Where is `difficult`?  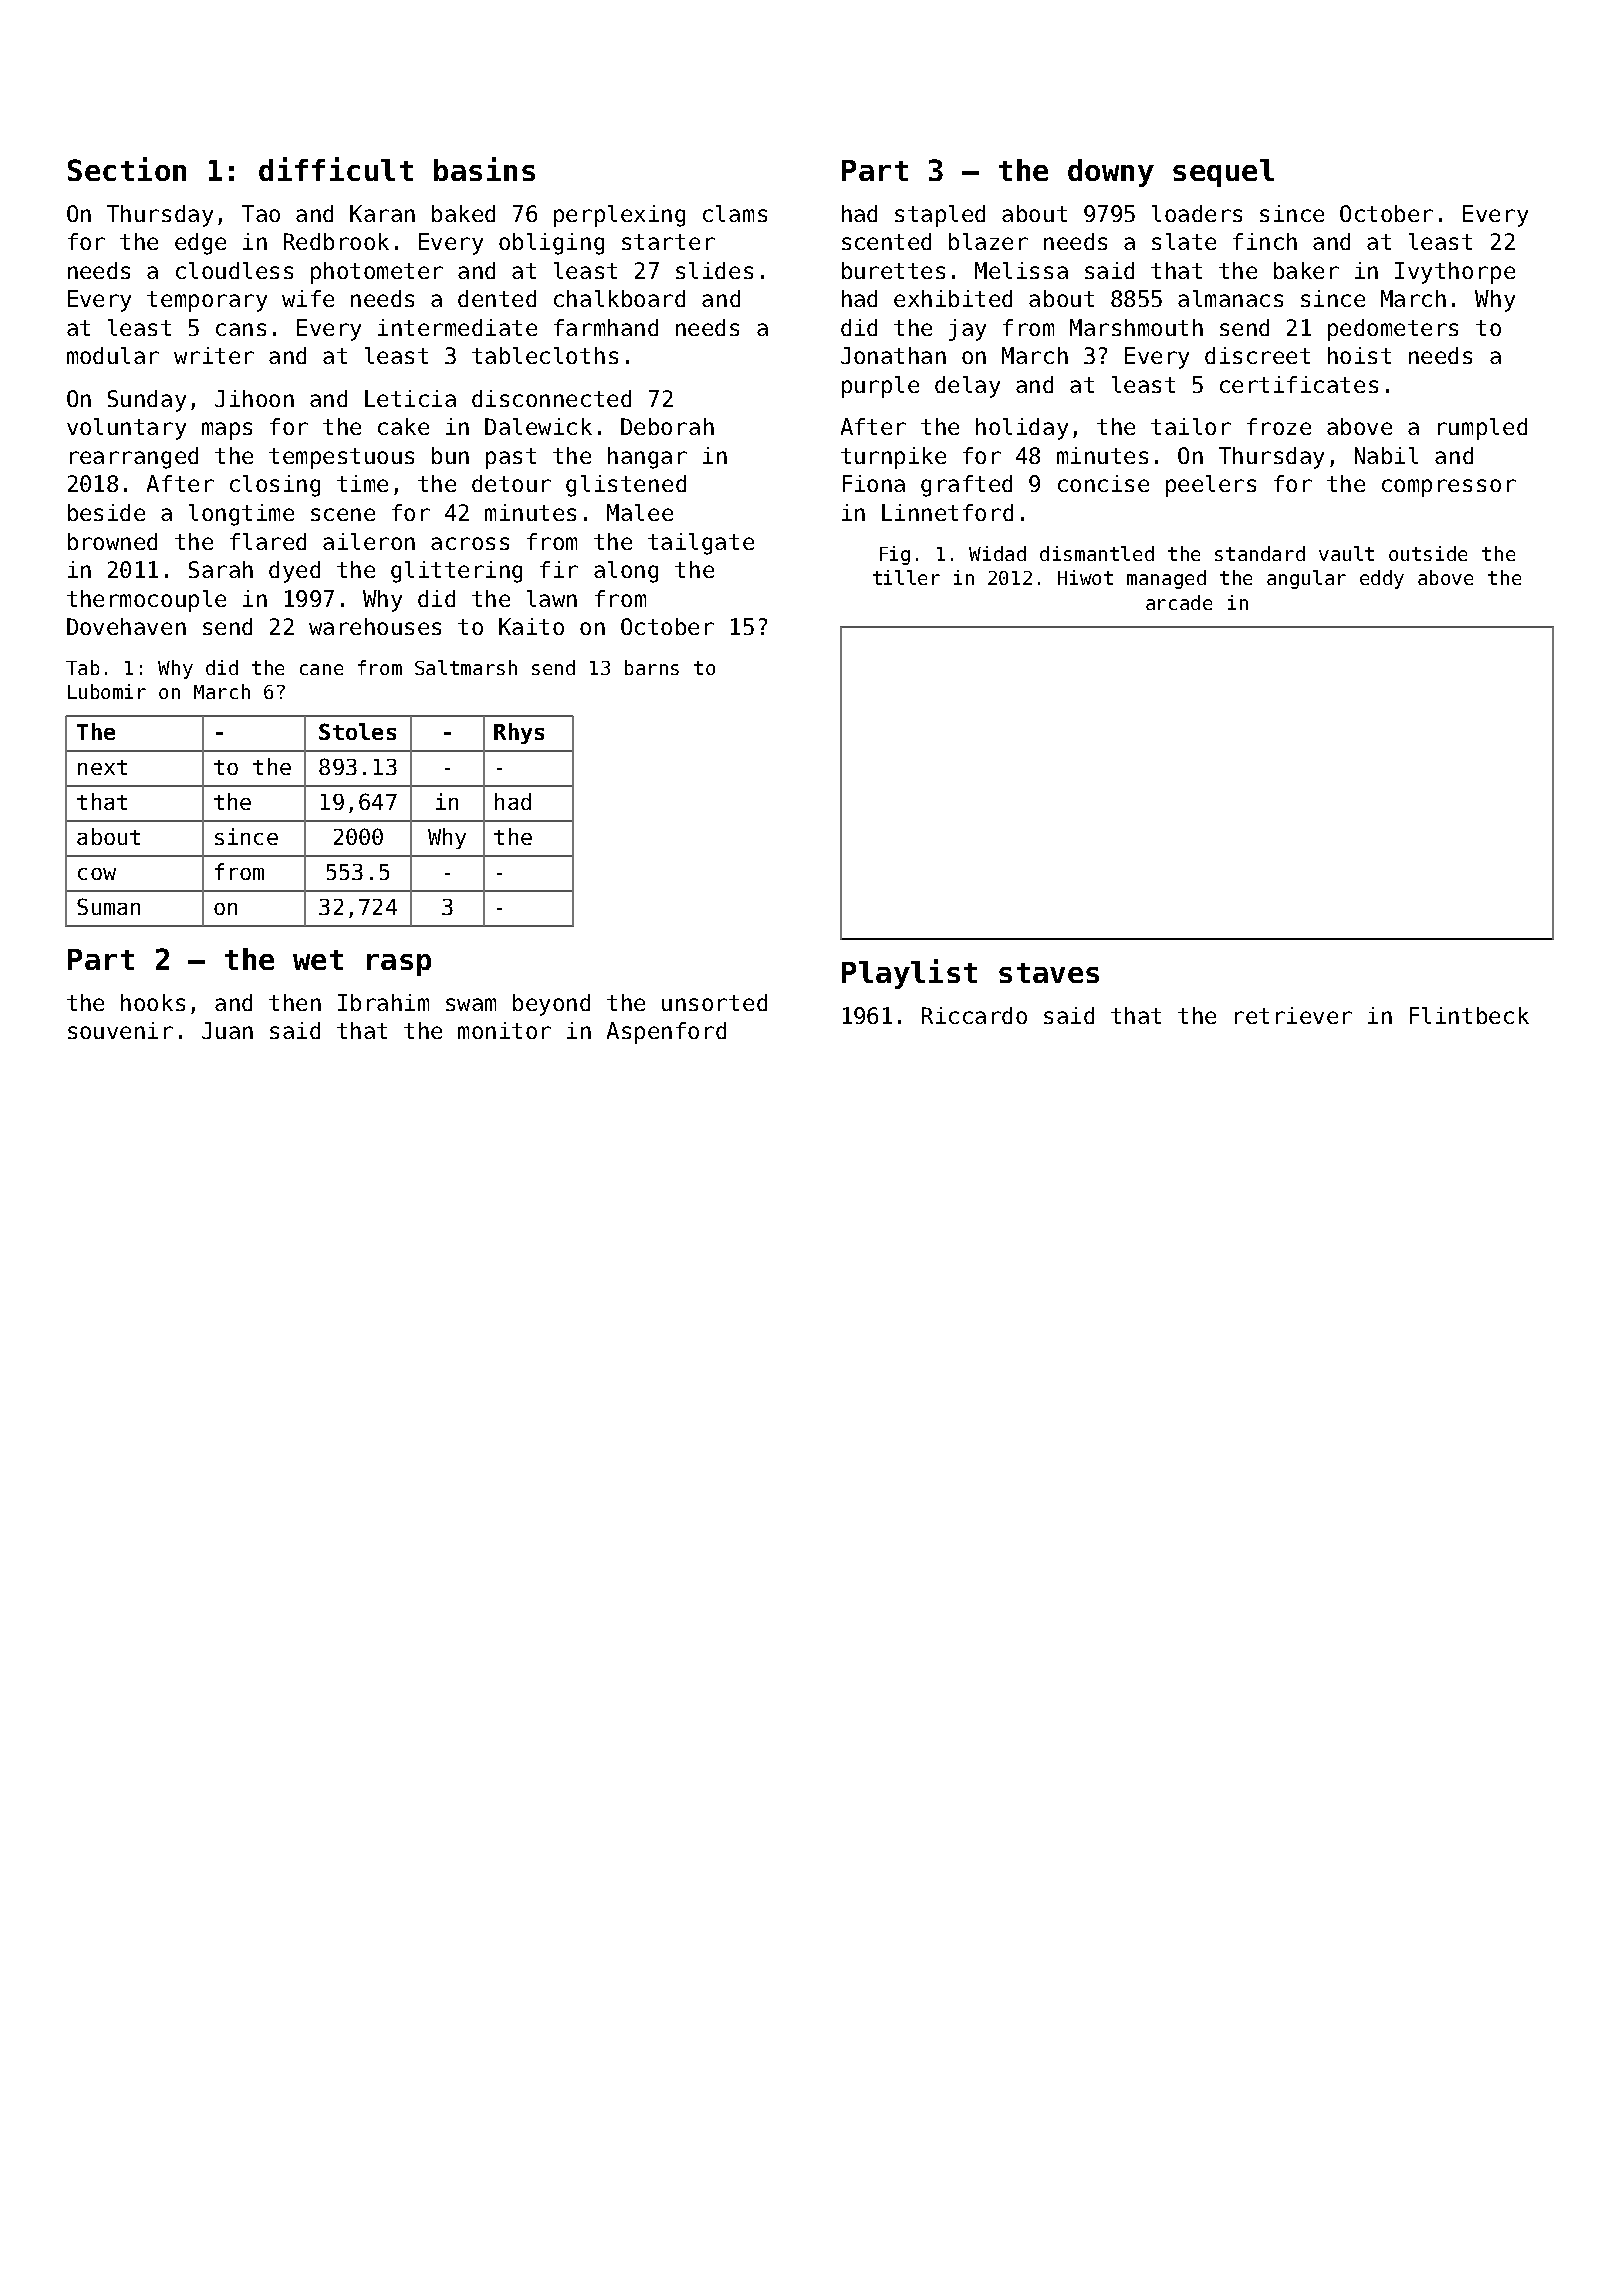
difficult is located at coordinates (336, 169).
